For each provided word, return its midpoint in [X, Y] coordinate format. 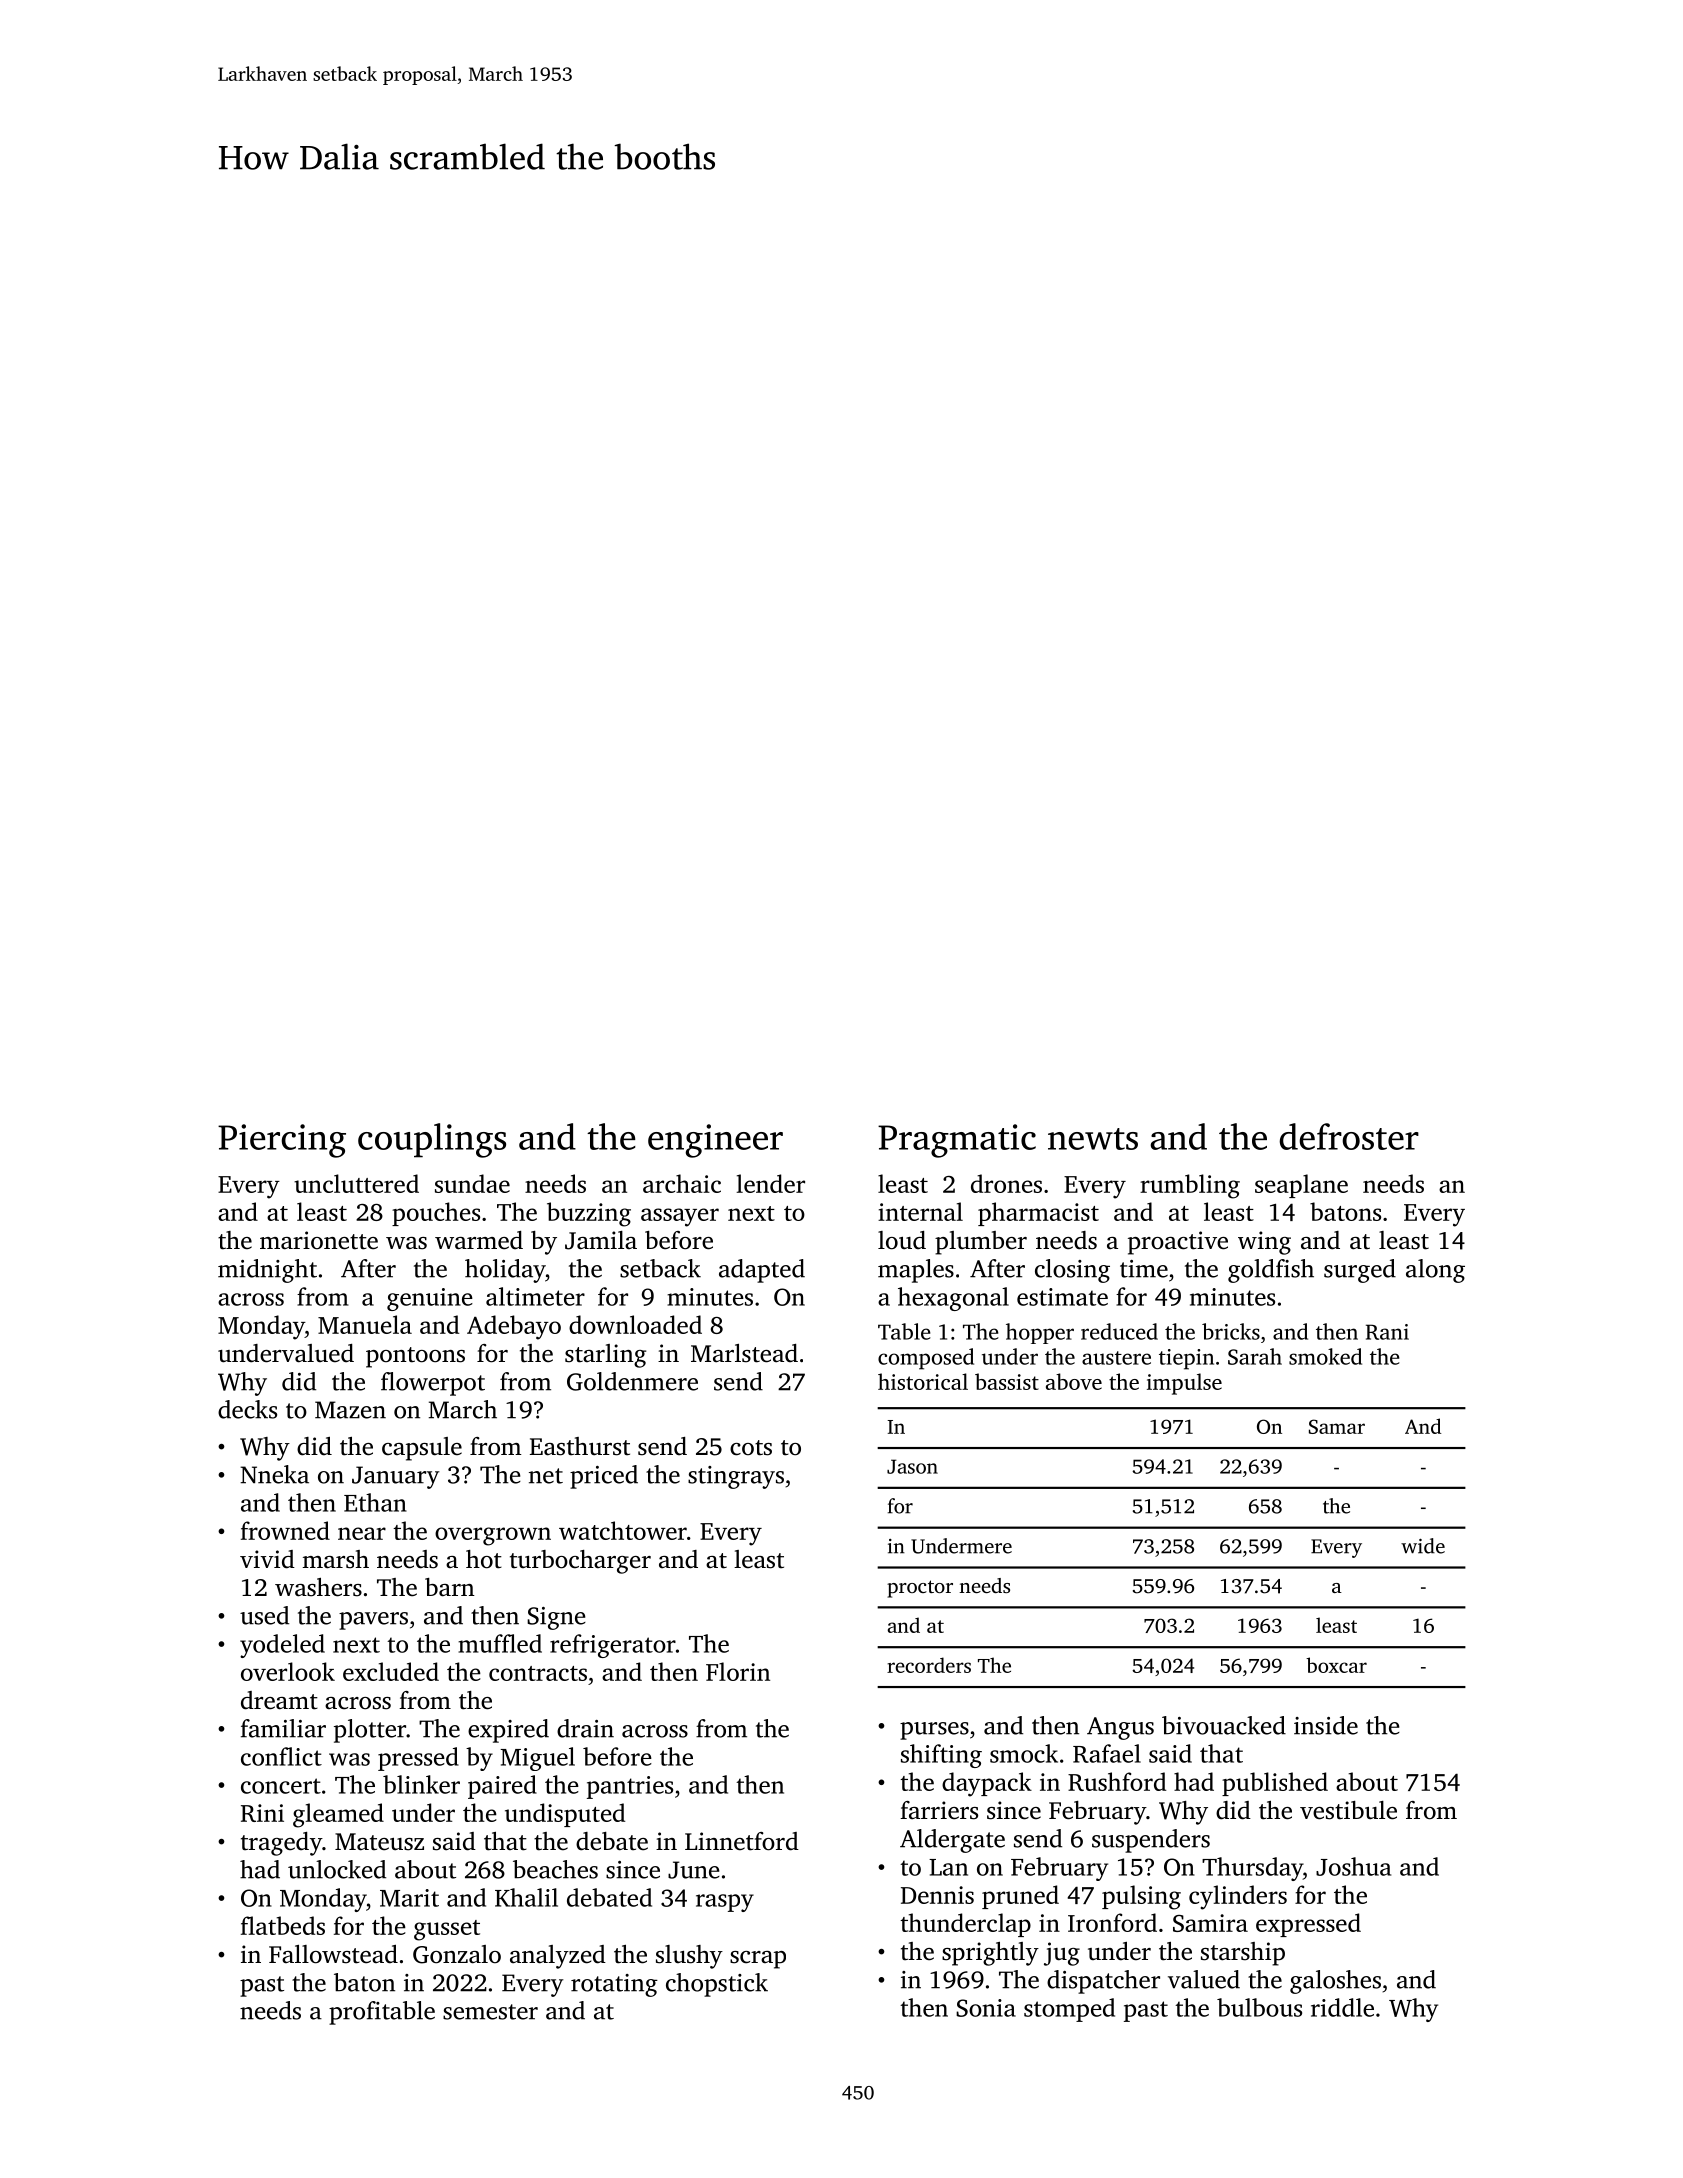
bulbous [1259, 2007]
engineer [715, 1141]
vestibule [1348, 1810]
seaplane [1301, 1186]
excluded [391, 1671]
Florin [738, 1671]
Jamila [601, 1240]
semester [490, 2012]
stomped [1069, 2010]
